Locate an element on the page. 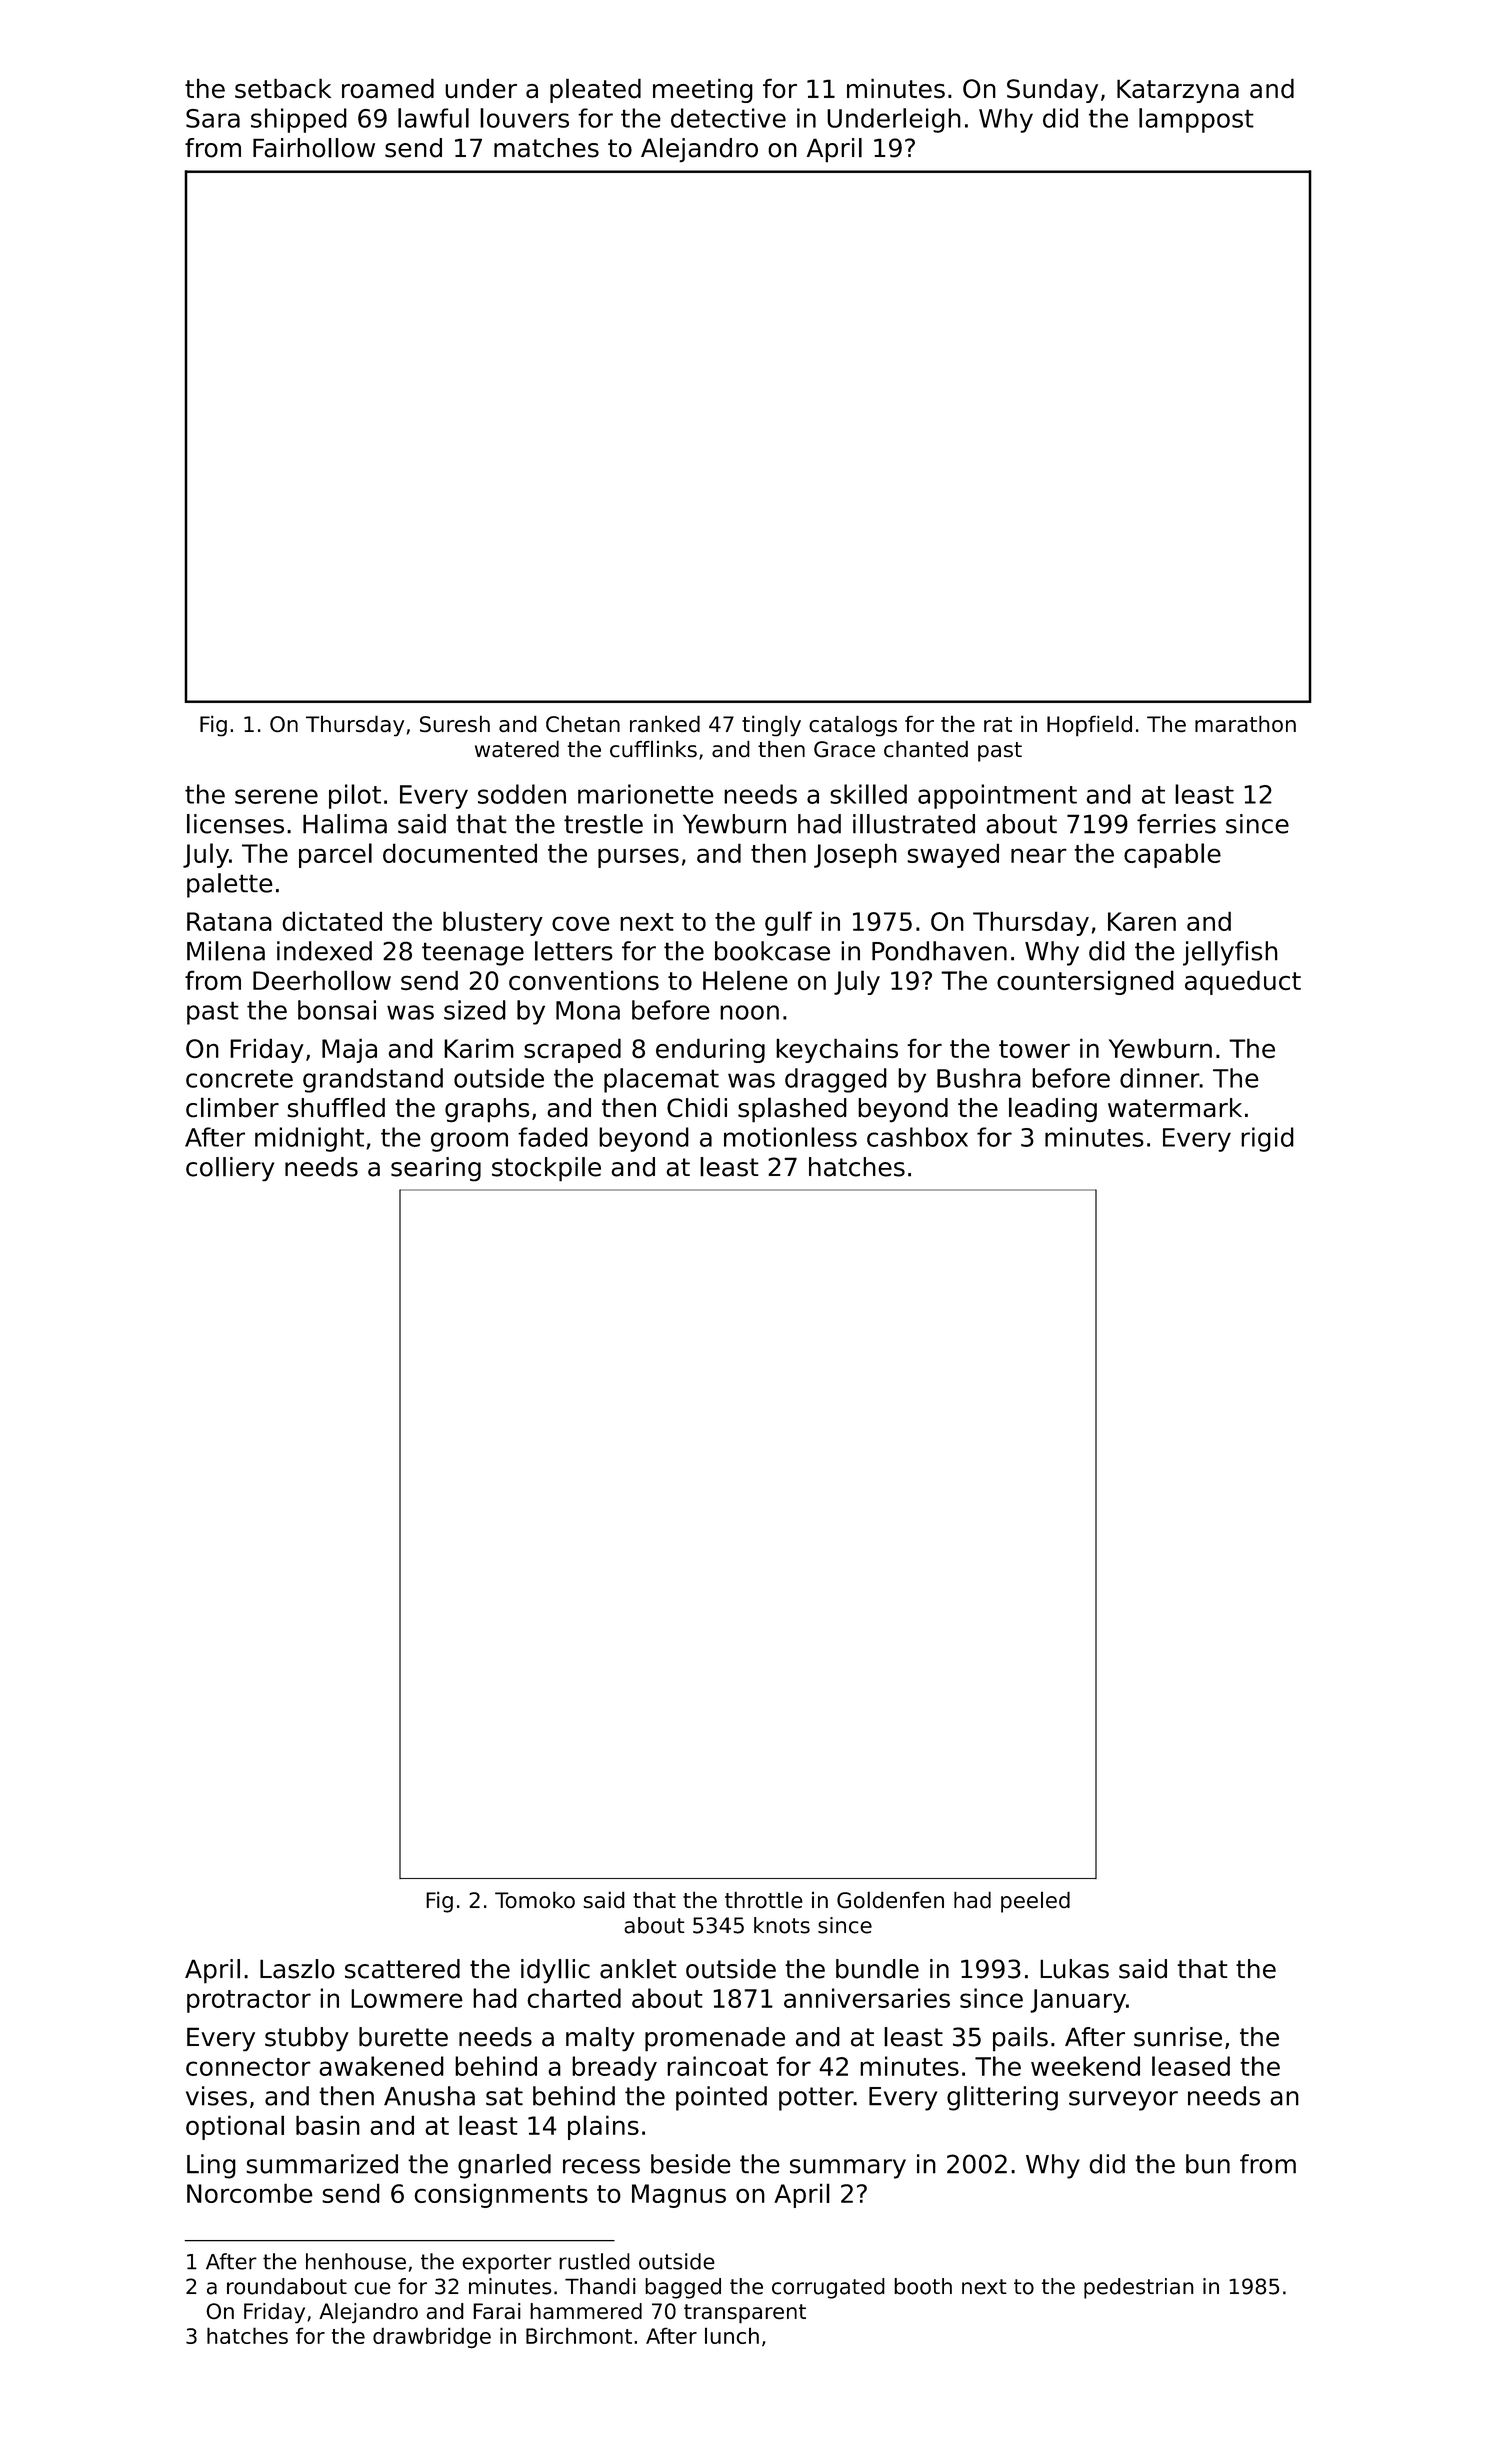  louvers is located at coordinates (524, 118).
